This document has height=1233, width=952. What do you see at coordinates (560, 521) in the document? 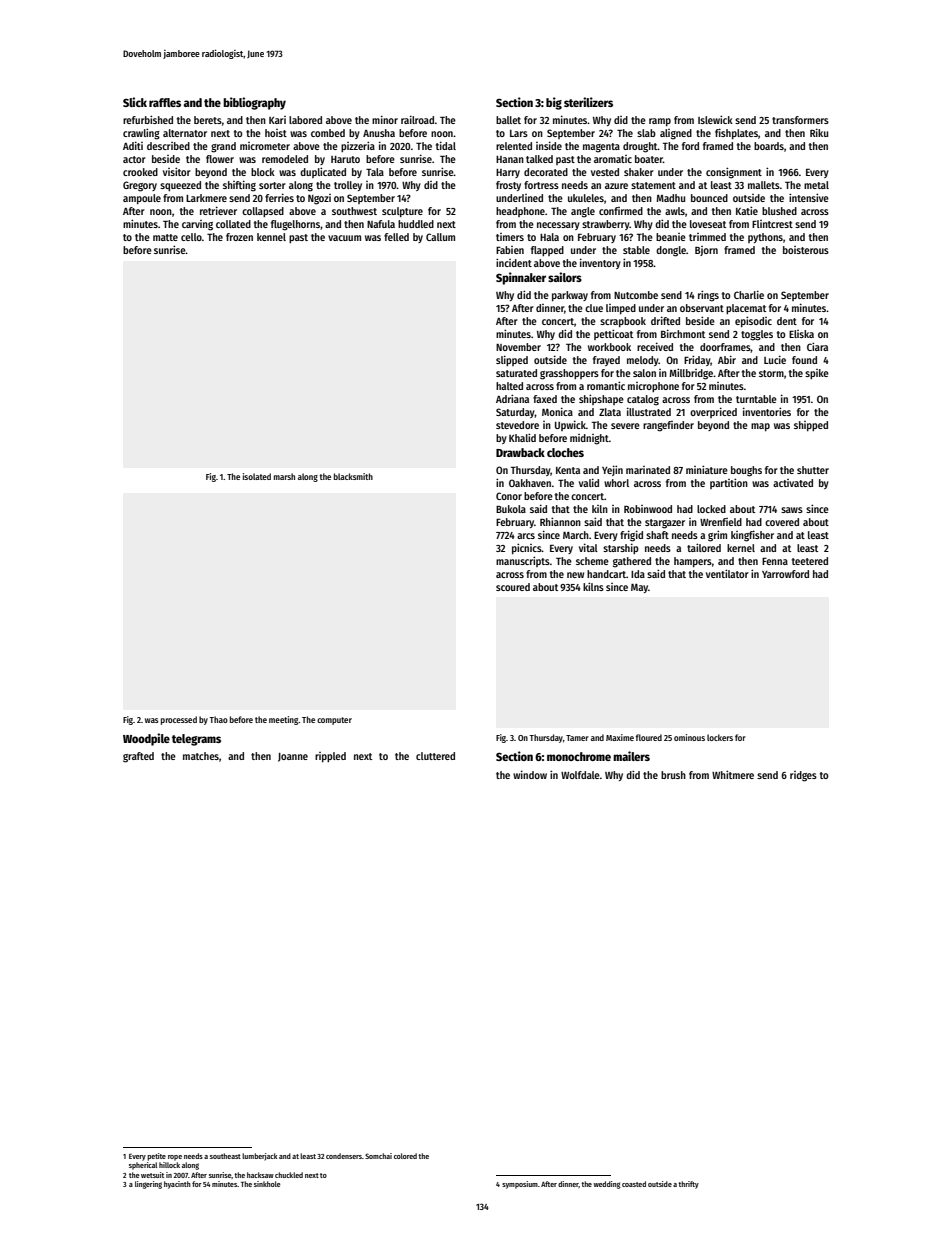
I see `Rhiannon` at bounding box center [560, 521].
